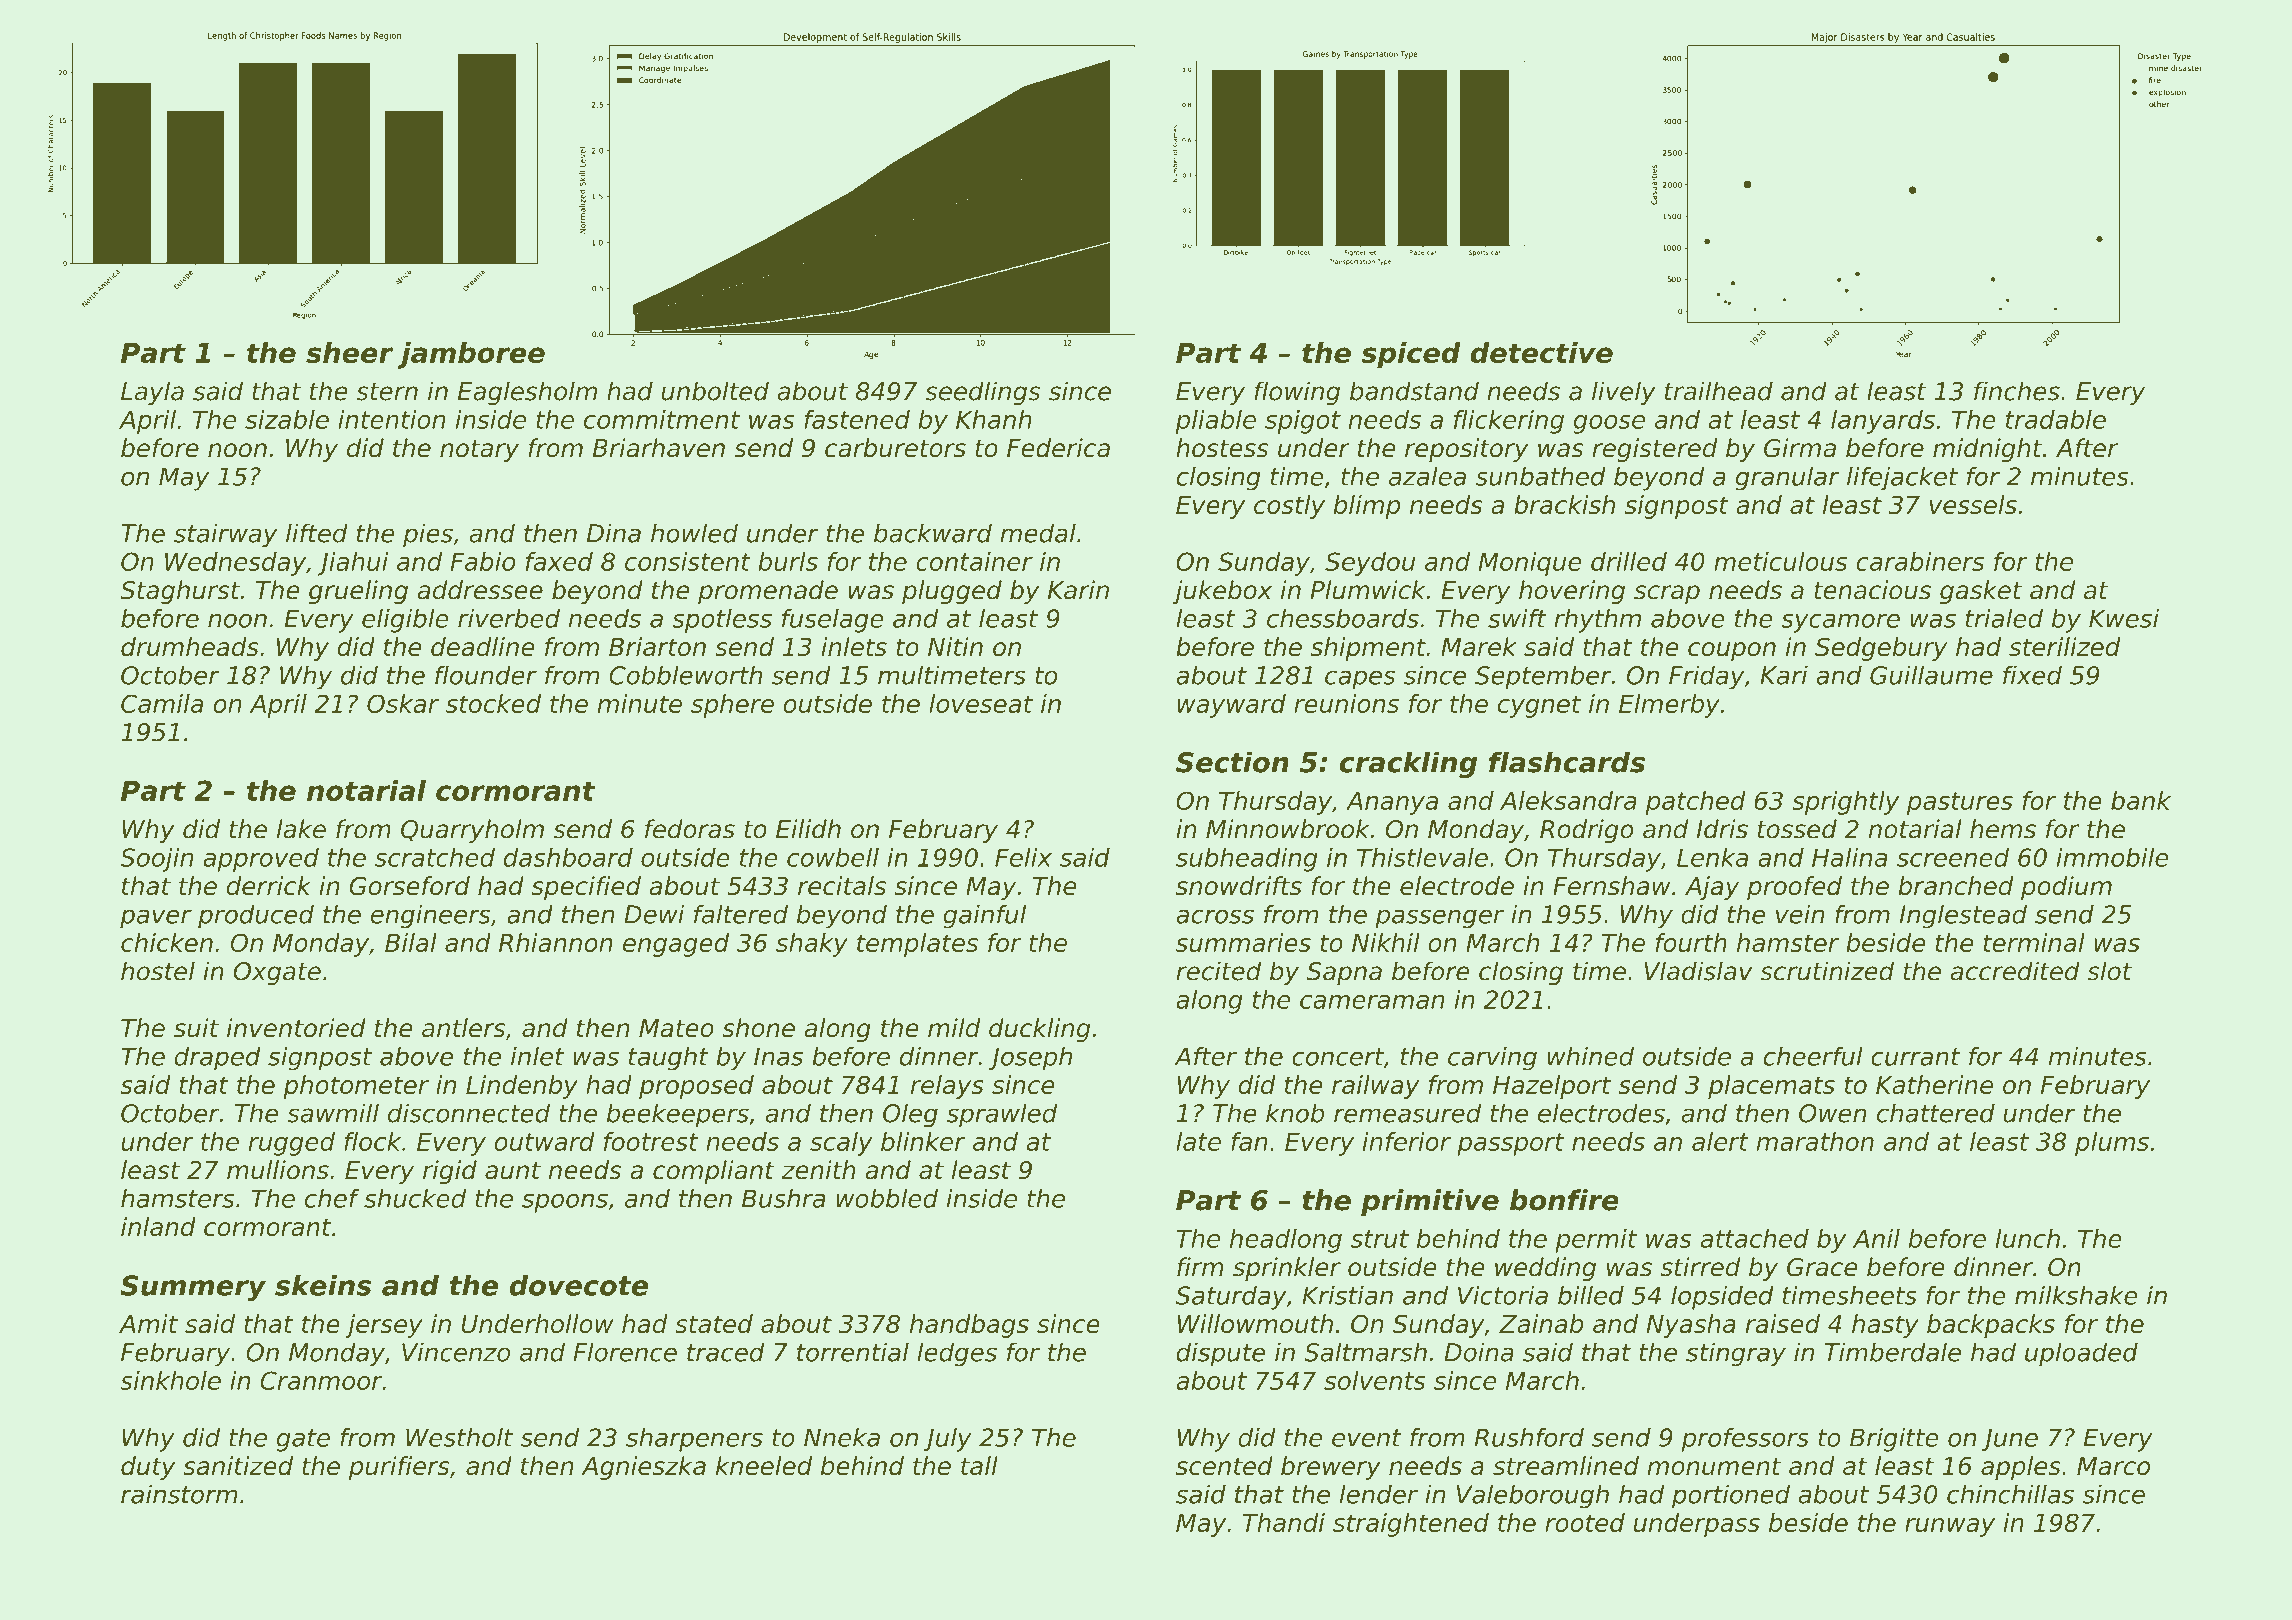 The width and height of the screenshot is (2292, 1620). I want to click on carabiners, so click(1920, 561).
